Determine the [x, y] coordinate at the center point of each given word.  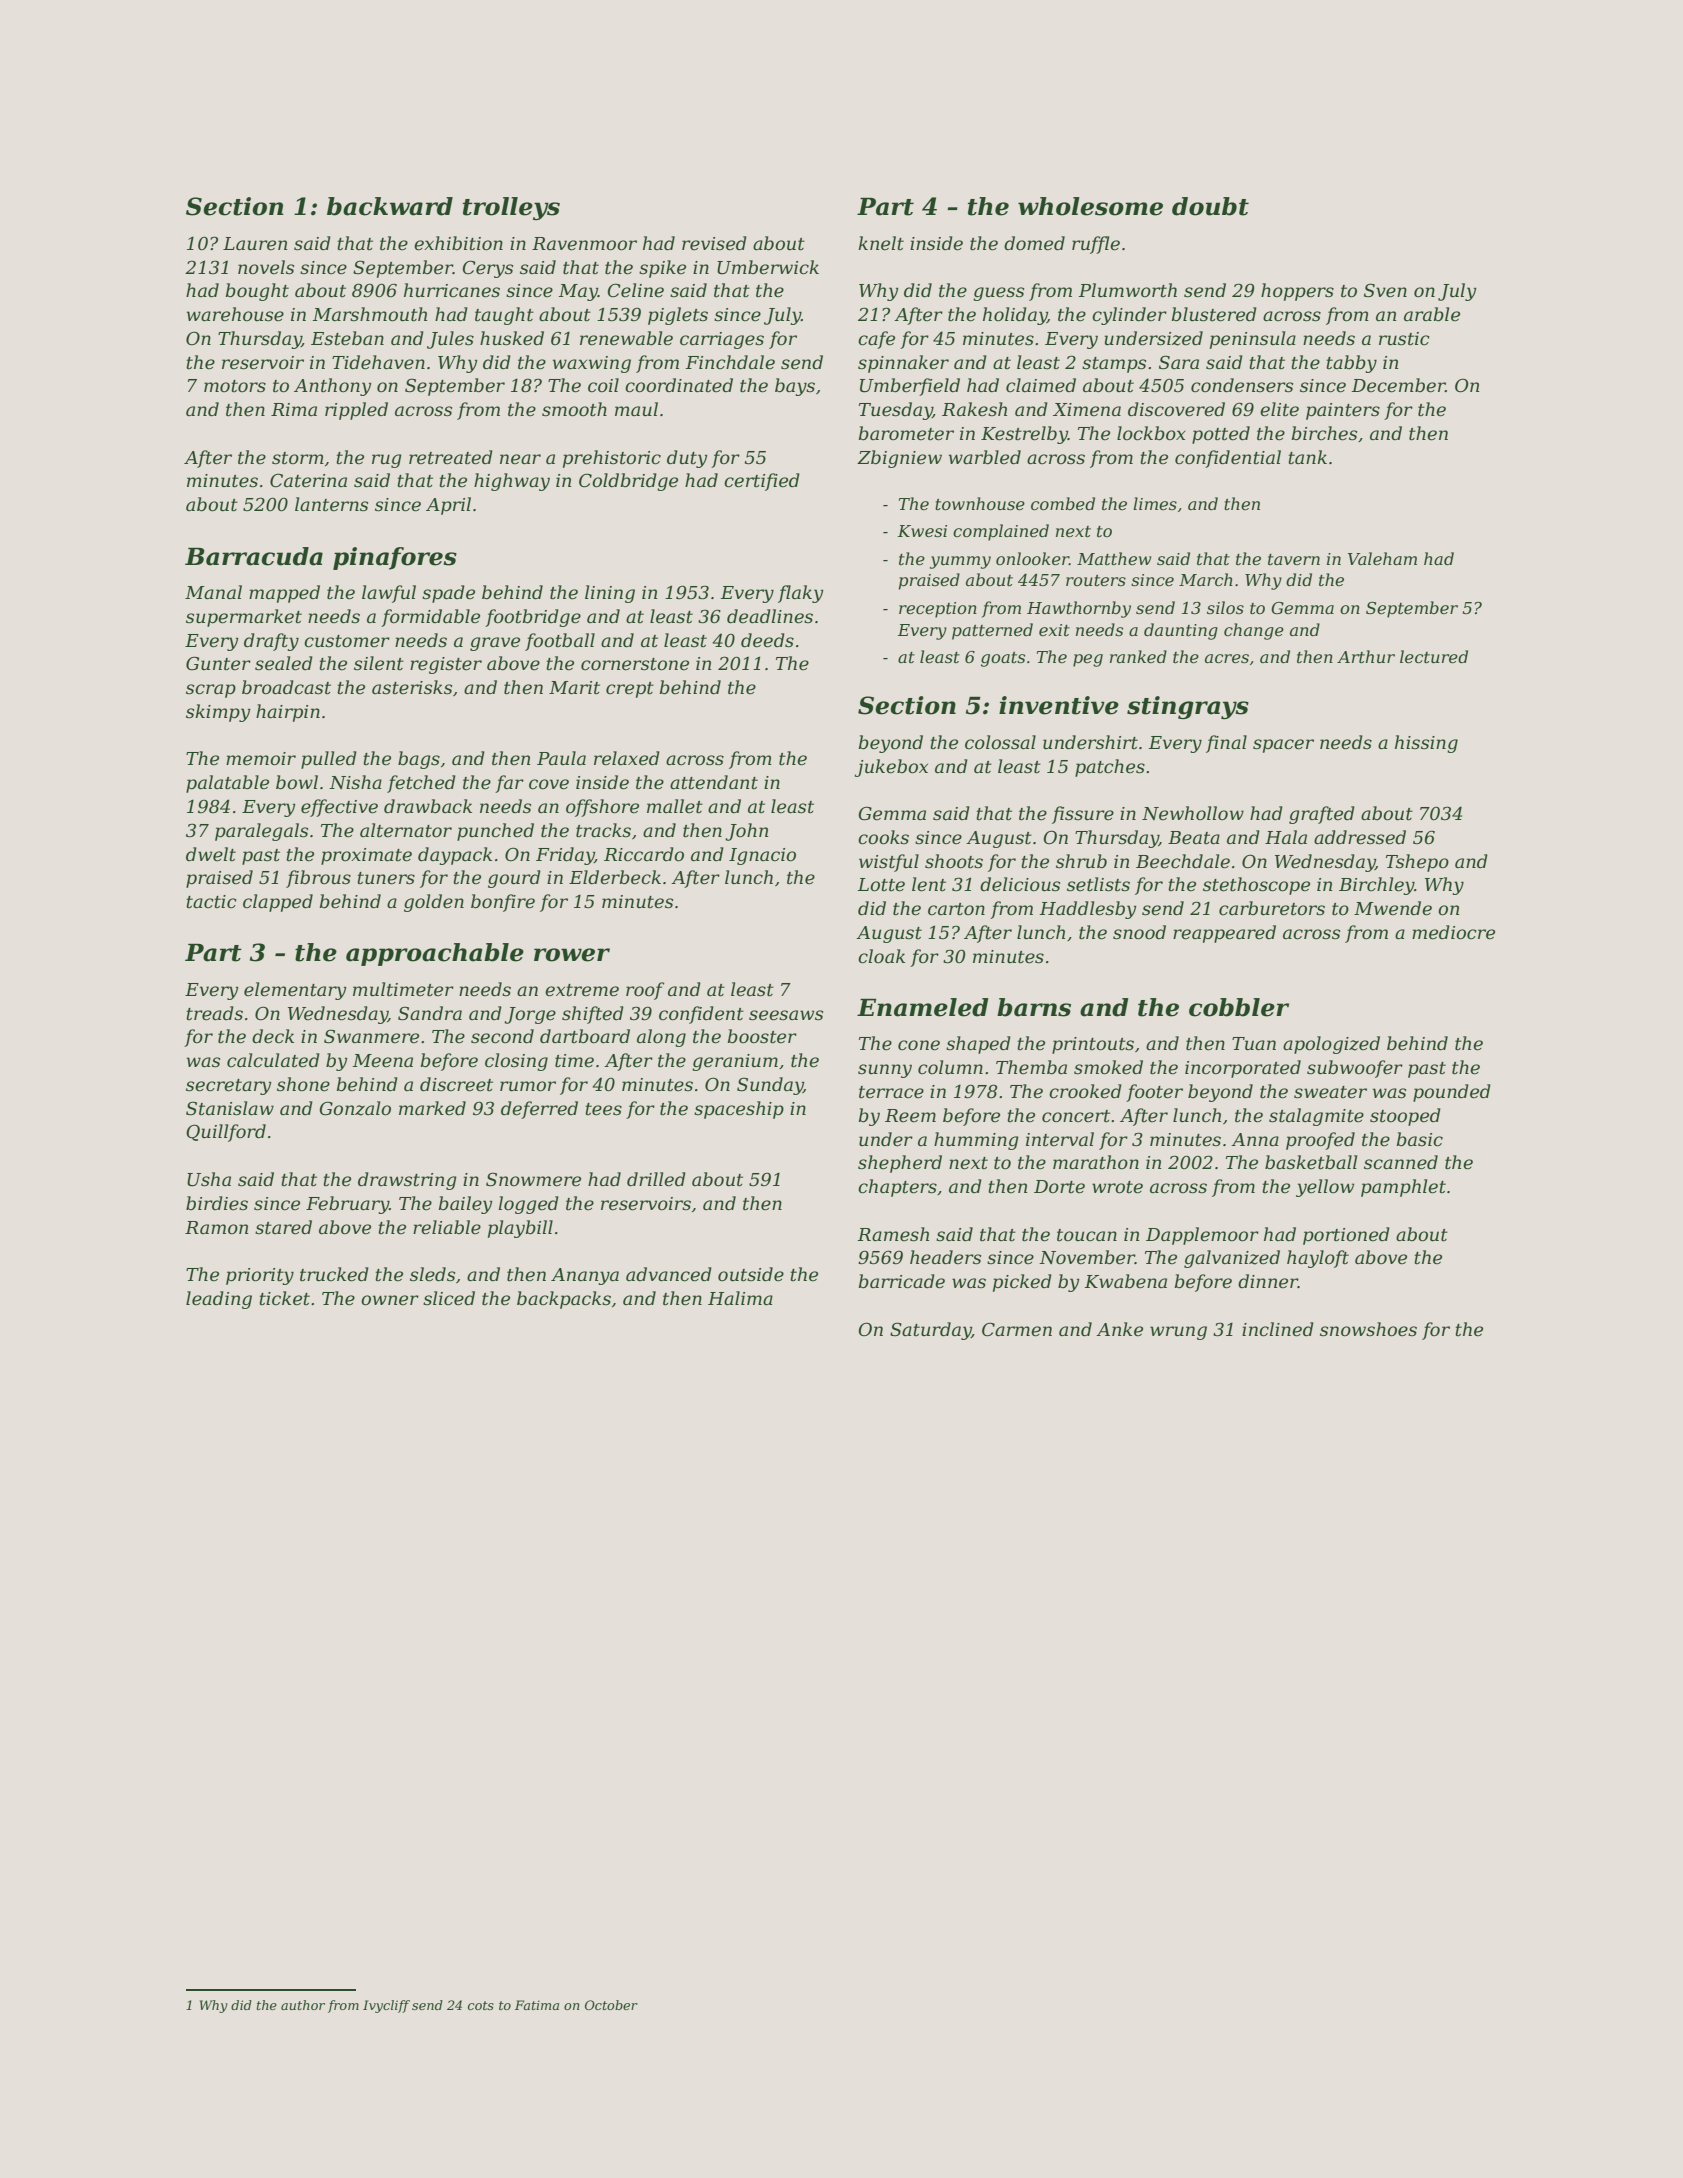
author [303, 2005]
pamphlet [1403, 1188]
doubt [1210, 206]
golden [434, 903]
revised [714, 243]
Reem [910, 1116]
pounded [1452, 1093]
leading [219, 1300]
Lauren [255, 244]
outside [751, 1274]
